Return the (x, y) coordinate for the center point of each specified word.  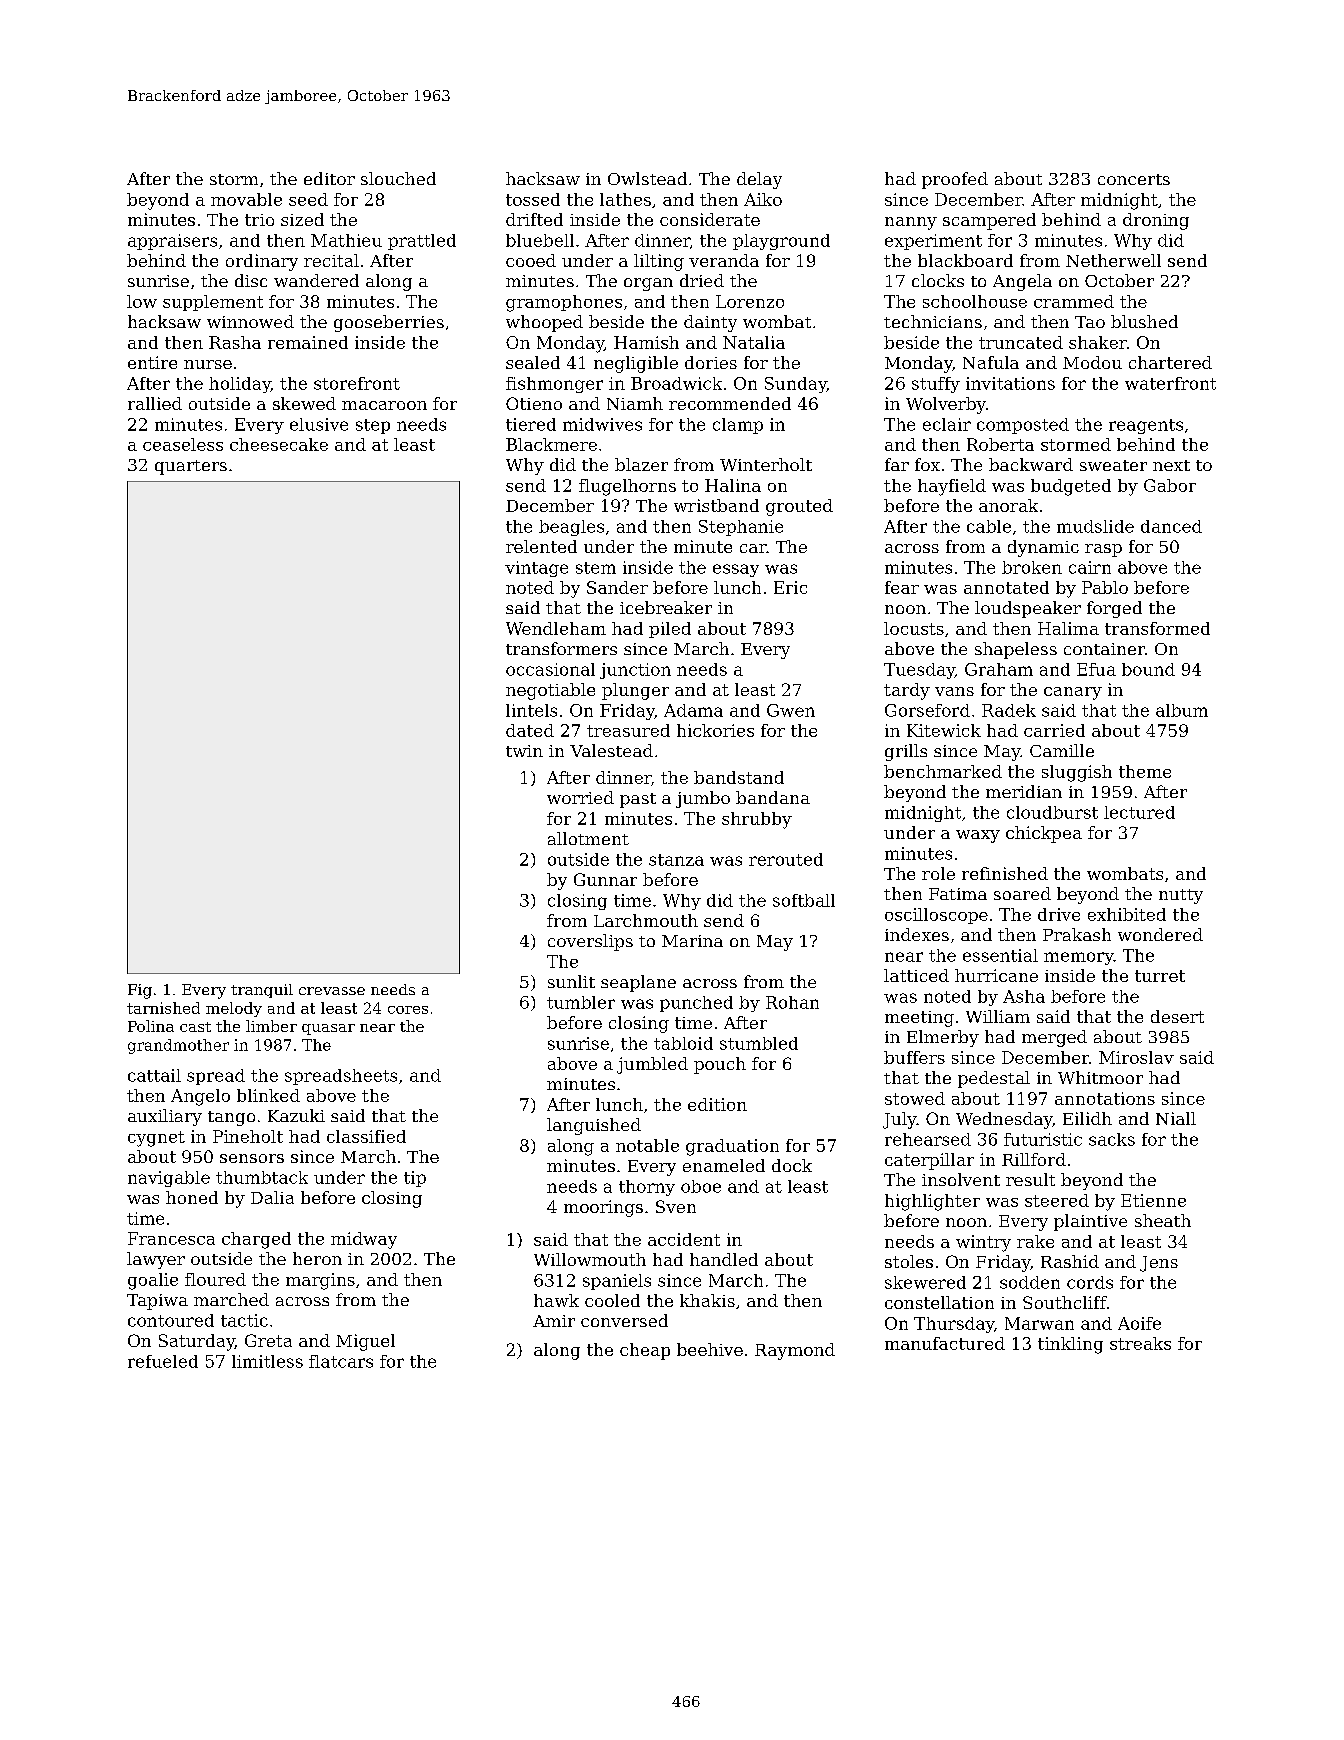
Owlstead (647, 178)
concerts (1134, 179)
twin (524, 751)
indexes (917, 934)
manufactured (945, 1343)
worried (580, 797)
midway (364, 1240)
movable (246, 199)
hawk (556, 1300)
